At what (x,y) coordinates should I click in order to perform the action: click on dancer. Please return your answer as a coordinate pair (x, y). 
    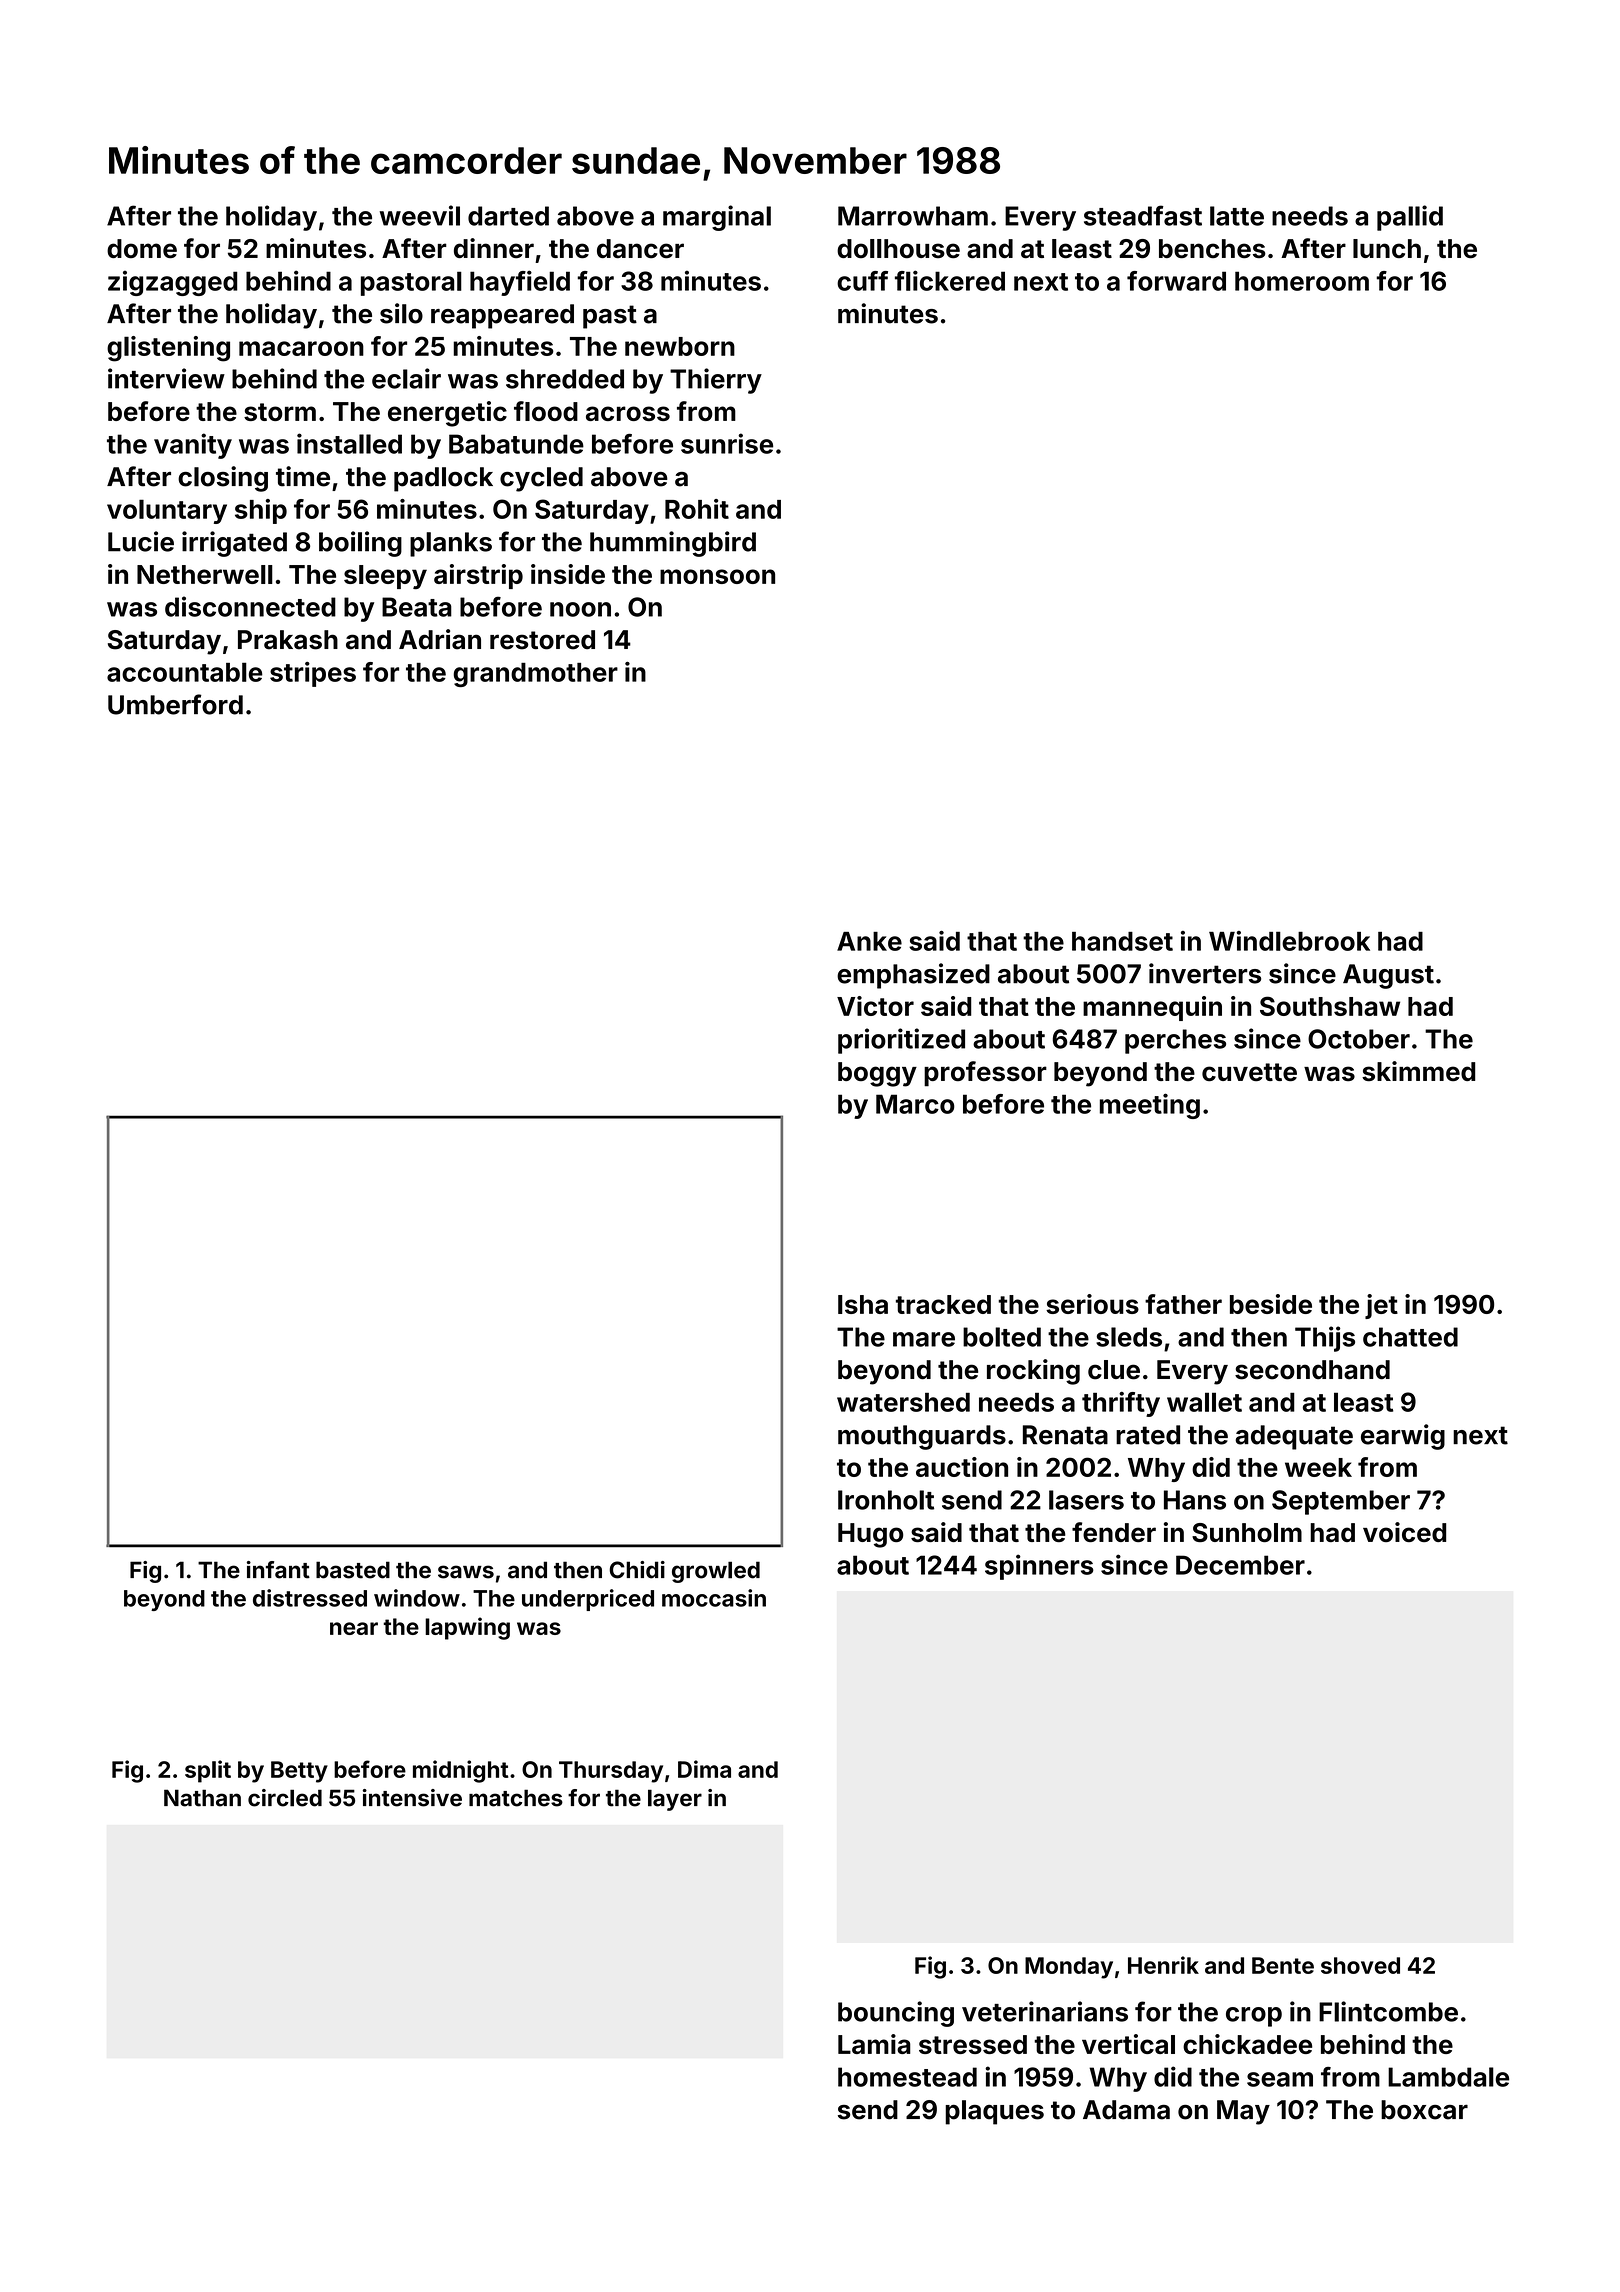
    Looking at the image, I should click on (640, 249).
